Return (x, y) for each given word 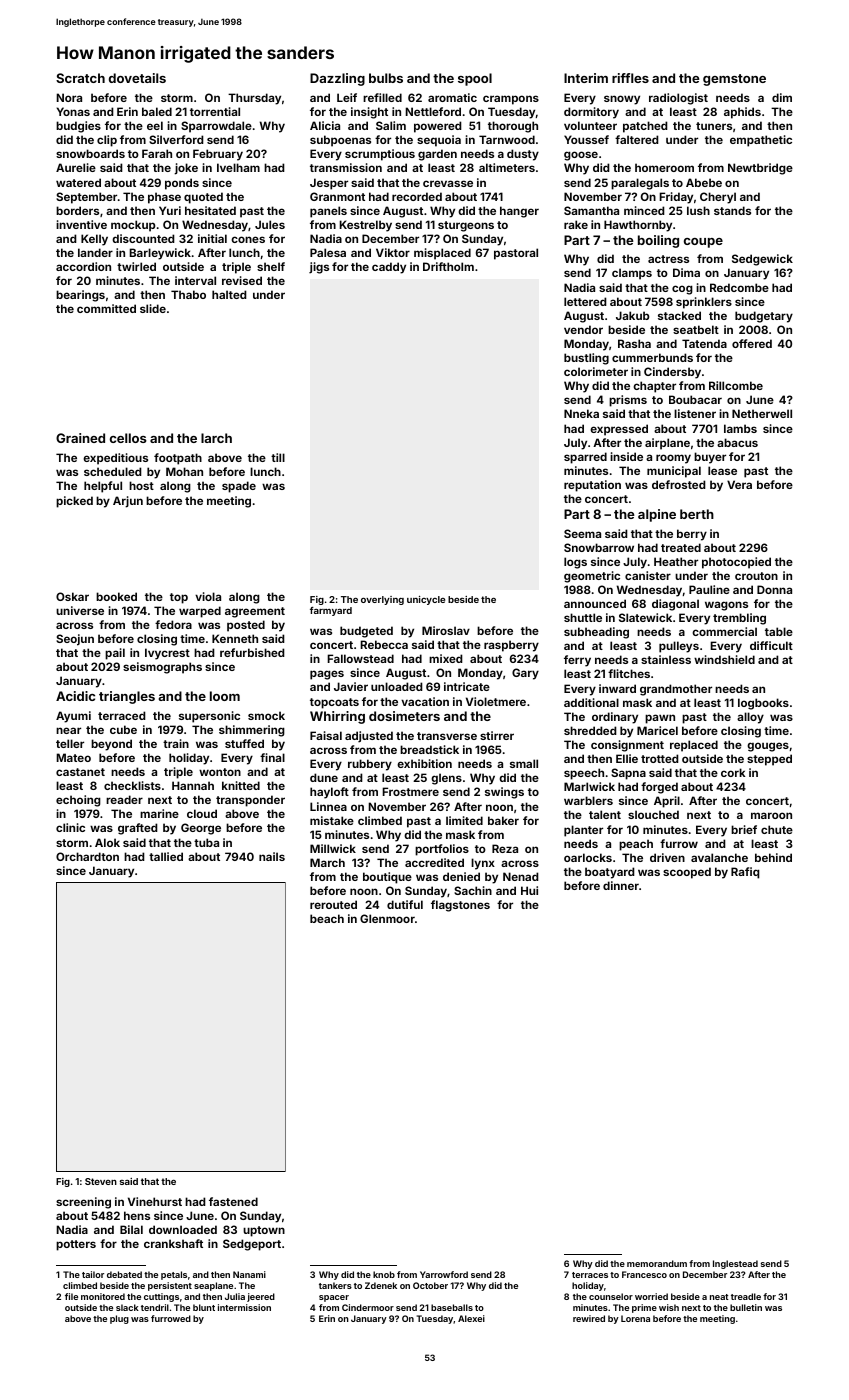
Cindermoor (368, 1307)
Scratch (80, 78)
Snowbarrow (599, 547)
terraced (122, 715)
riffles (630, 78)
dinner (621, 885)
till (278, 457)
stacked (679, 315)
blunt (204, 1307)
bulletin (746, 1307)
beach (327, 918)
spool (475, 79)
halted (229, 294)
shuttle (583, 617)
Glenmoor (387, 918)
